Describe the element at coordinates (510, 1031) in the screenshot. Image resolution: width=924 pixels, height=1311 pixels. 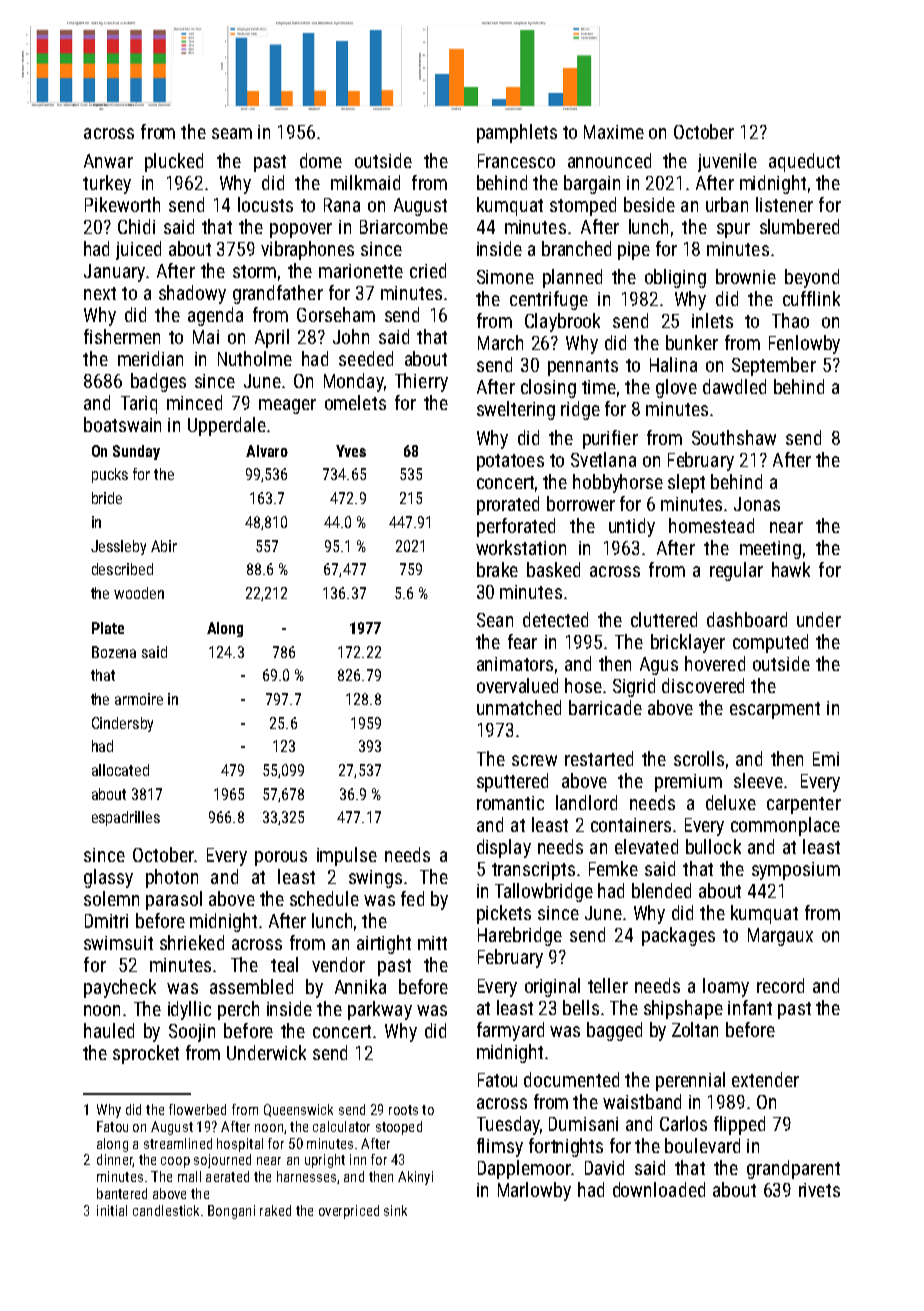
I see `farmyard` at that location.
